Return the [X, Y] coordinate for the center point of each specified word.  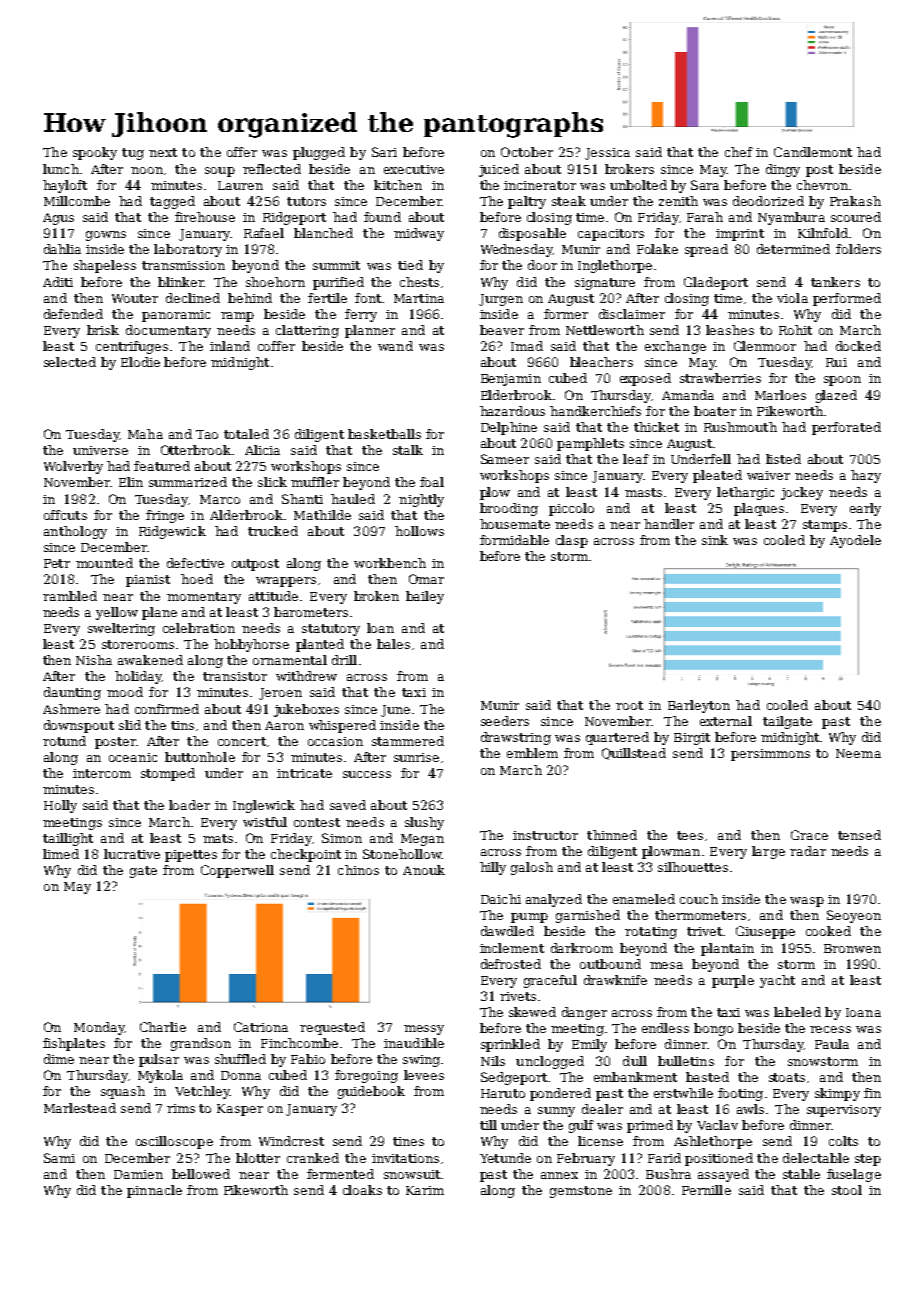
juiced [499, 170]
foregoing [366, 1076]
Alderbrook [246, 515]
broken [376, 596]
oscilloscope [174, 1142]
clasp [572, 541]
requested [332, 1028]
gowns [106, 236]
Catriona [261, 1027]
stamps [825, 526]
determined [793, 249]
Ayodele [855, 541]
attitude [273, 596]
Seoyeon [854, 916]
